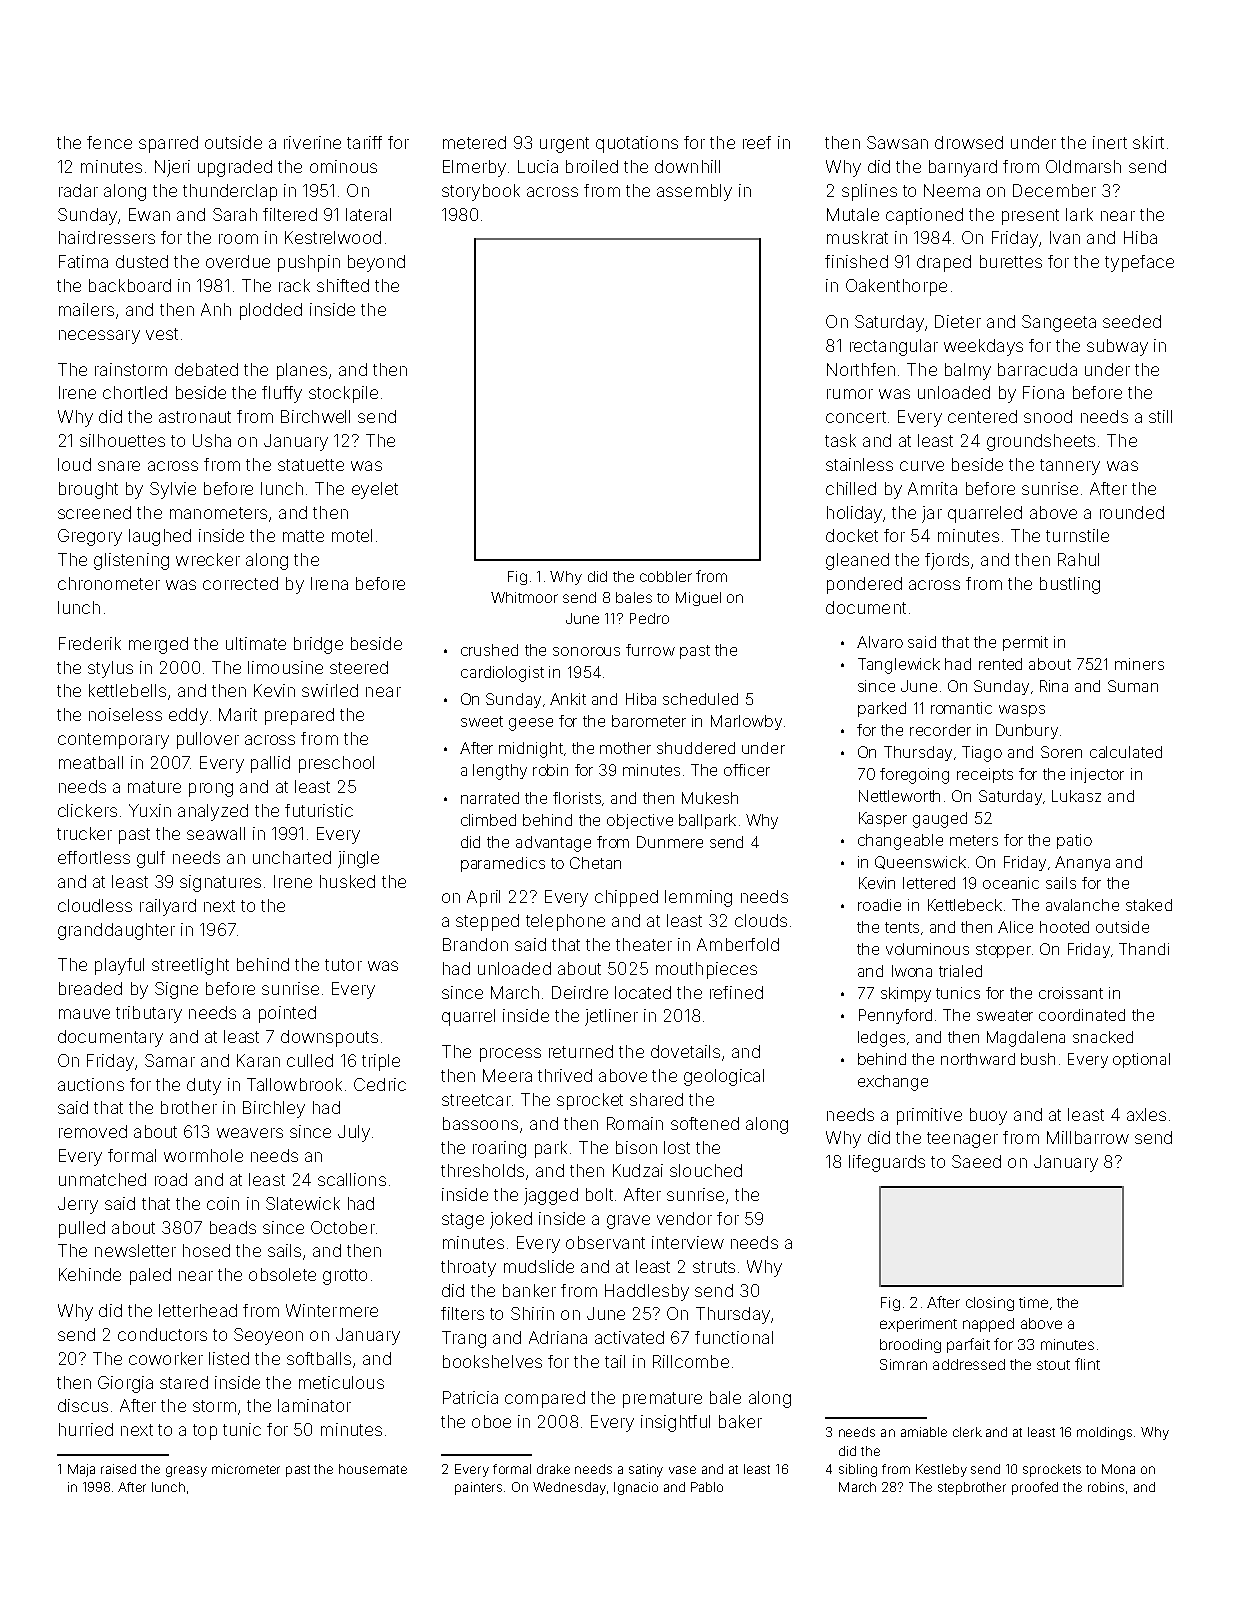 Image resolution: width=1235 pixels, height=1598 pixels. What do you see at coordinates (282, 394) in the screenshot?
I see `fluffy` at bounding box center [282, 394].
